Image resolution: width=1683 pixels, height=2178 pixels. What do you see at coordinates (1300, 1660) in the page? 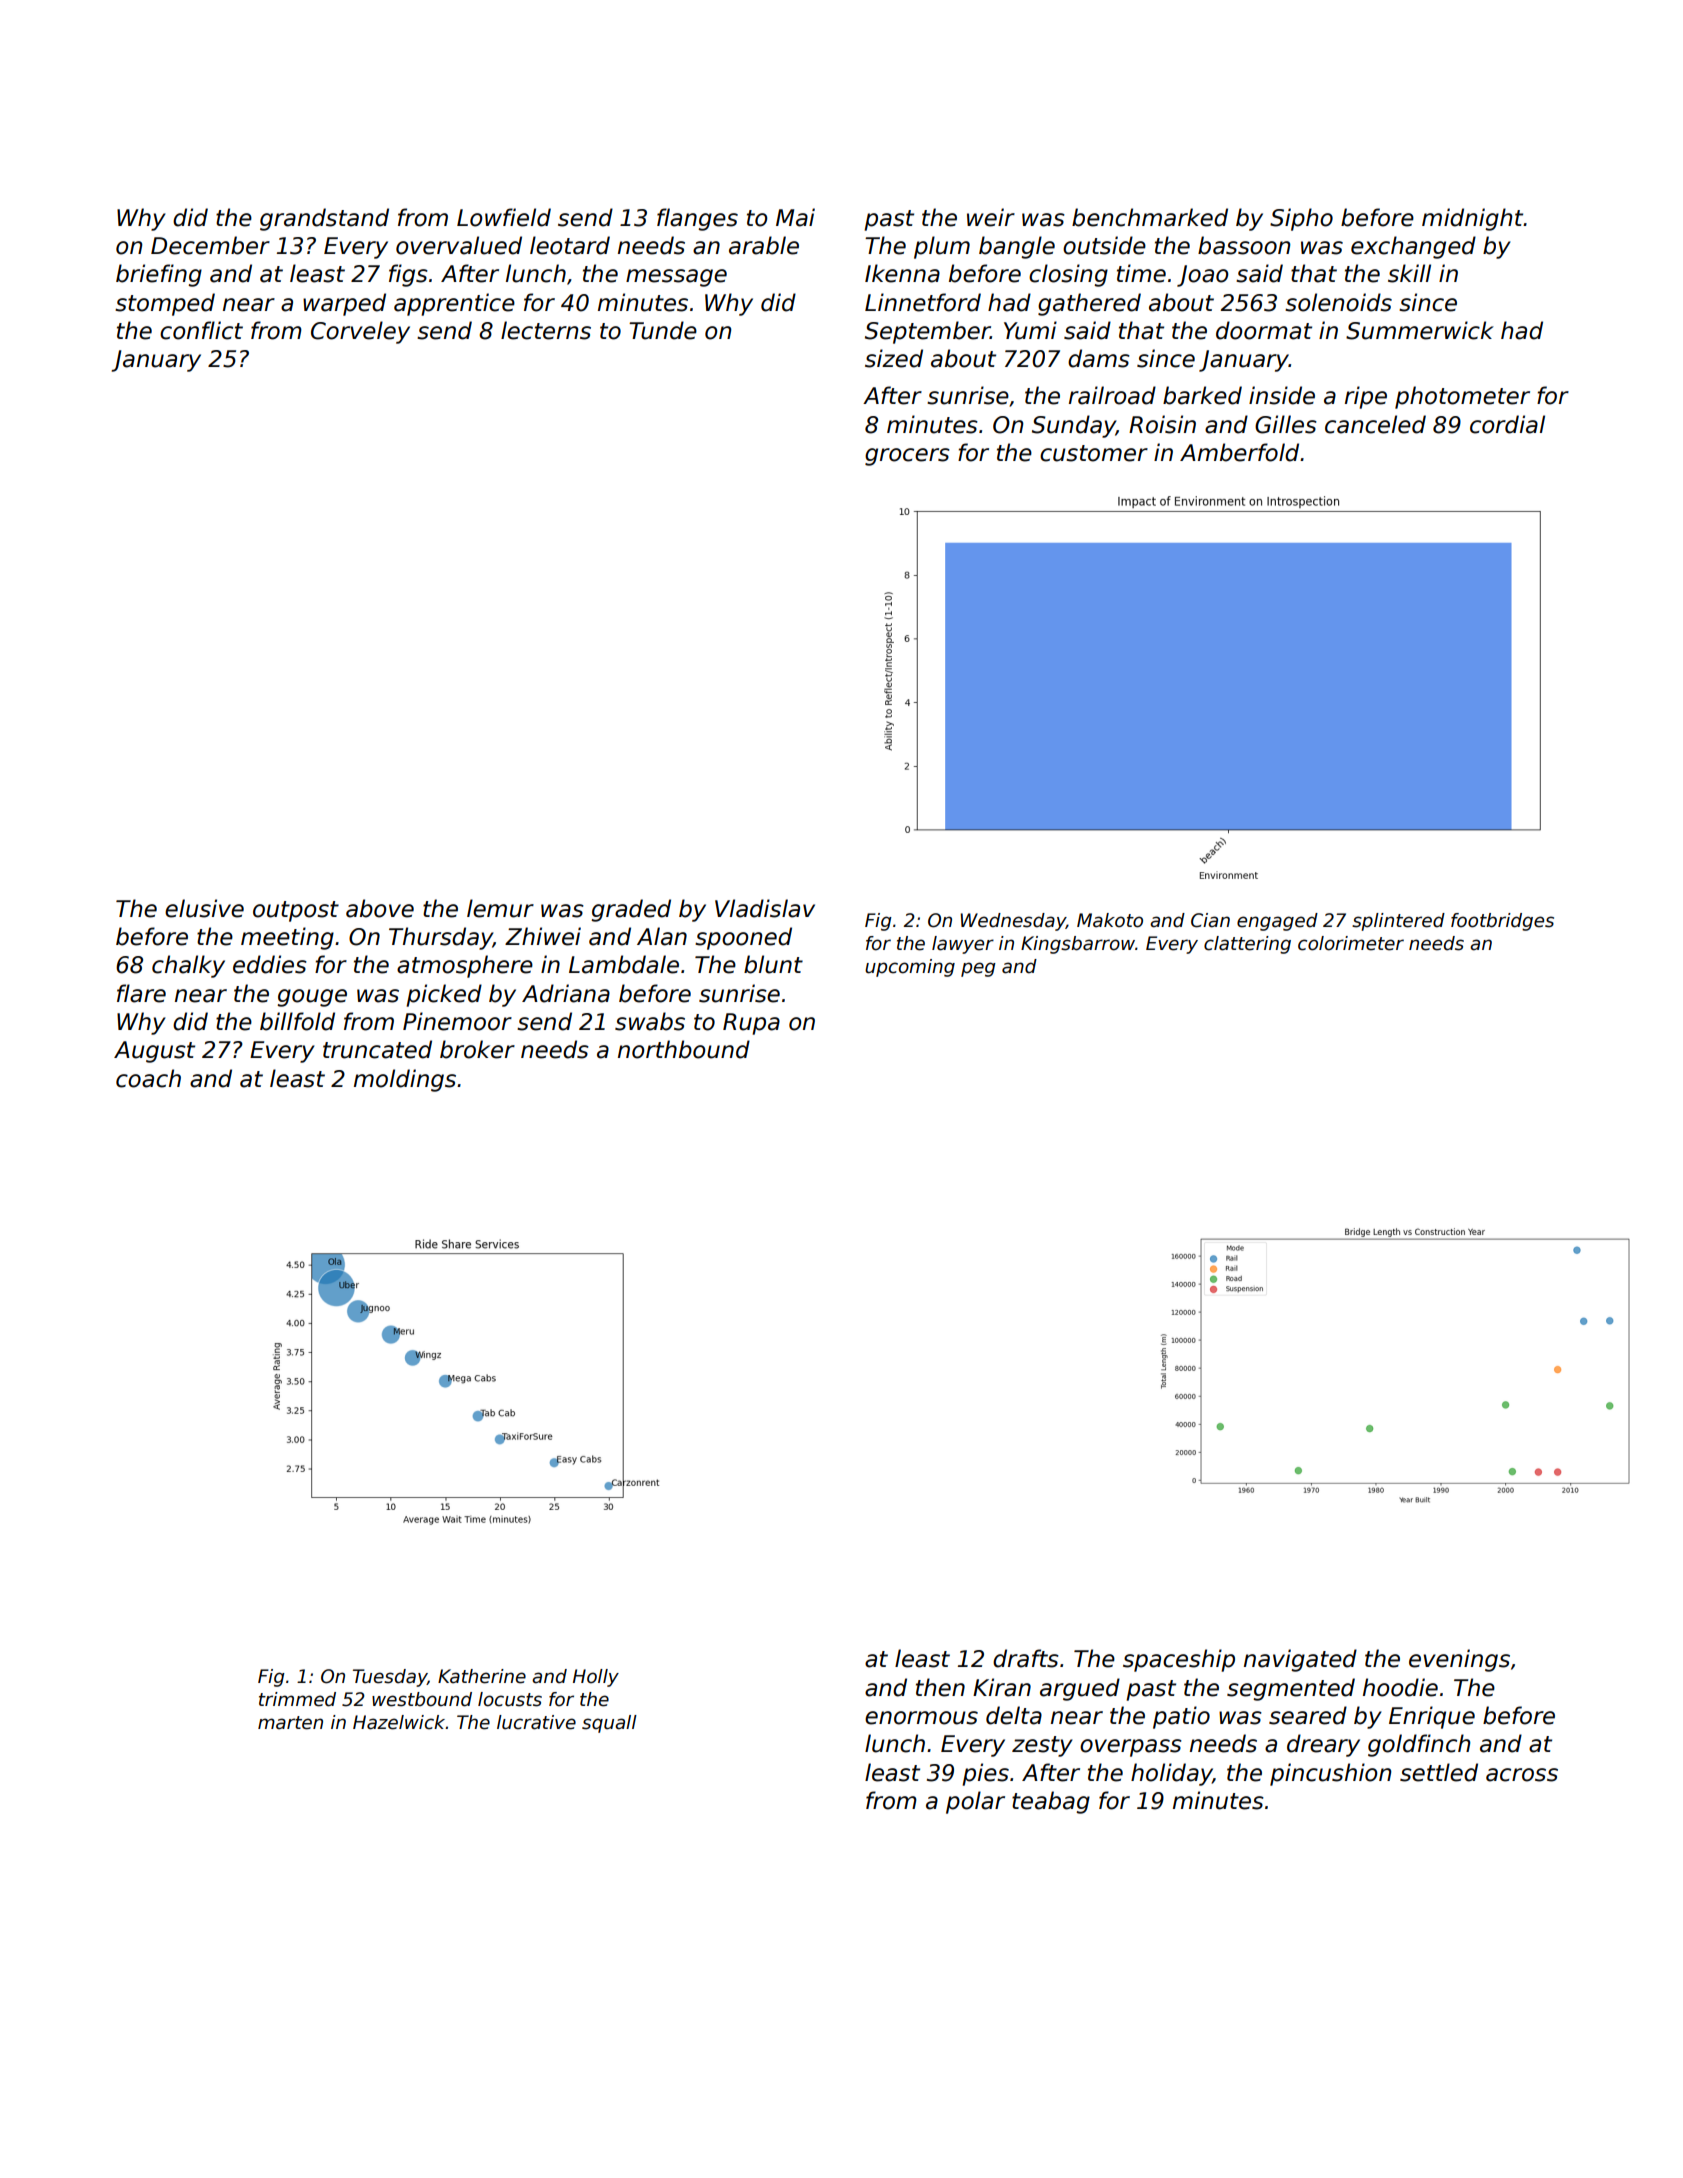
I see `navigated` at bounding box center [1300, 1660].
